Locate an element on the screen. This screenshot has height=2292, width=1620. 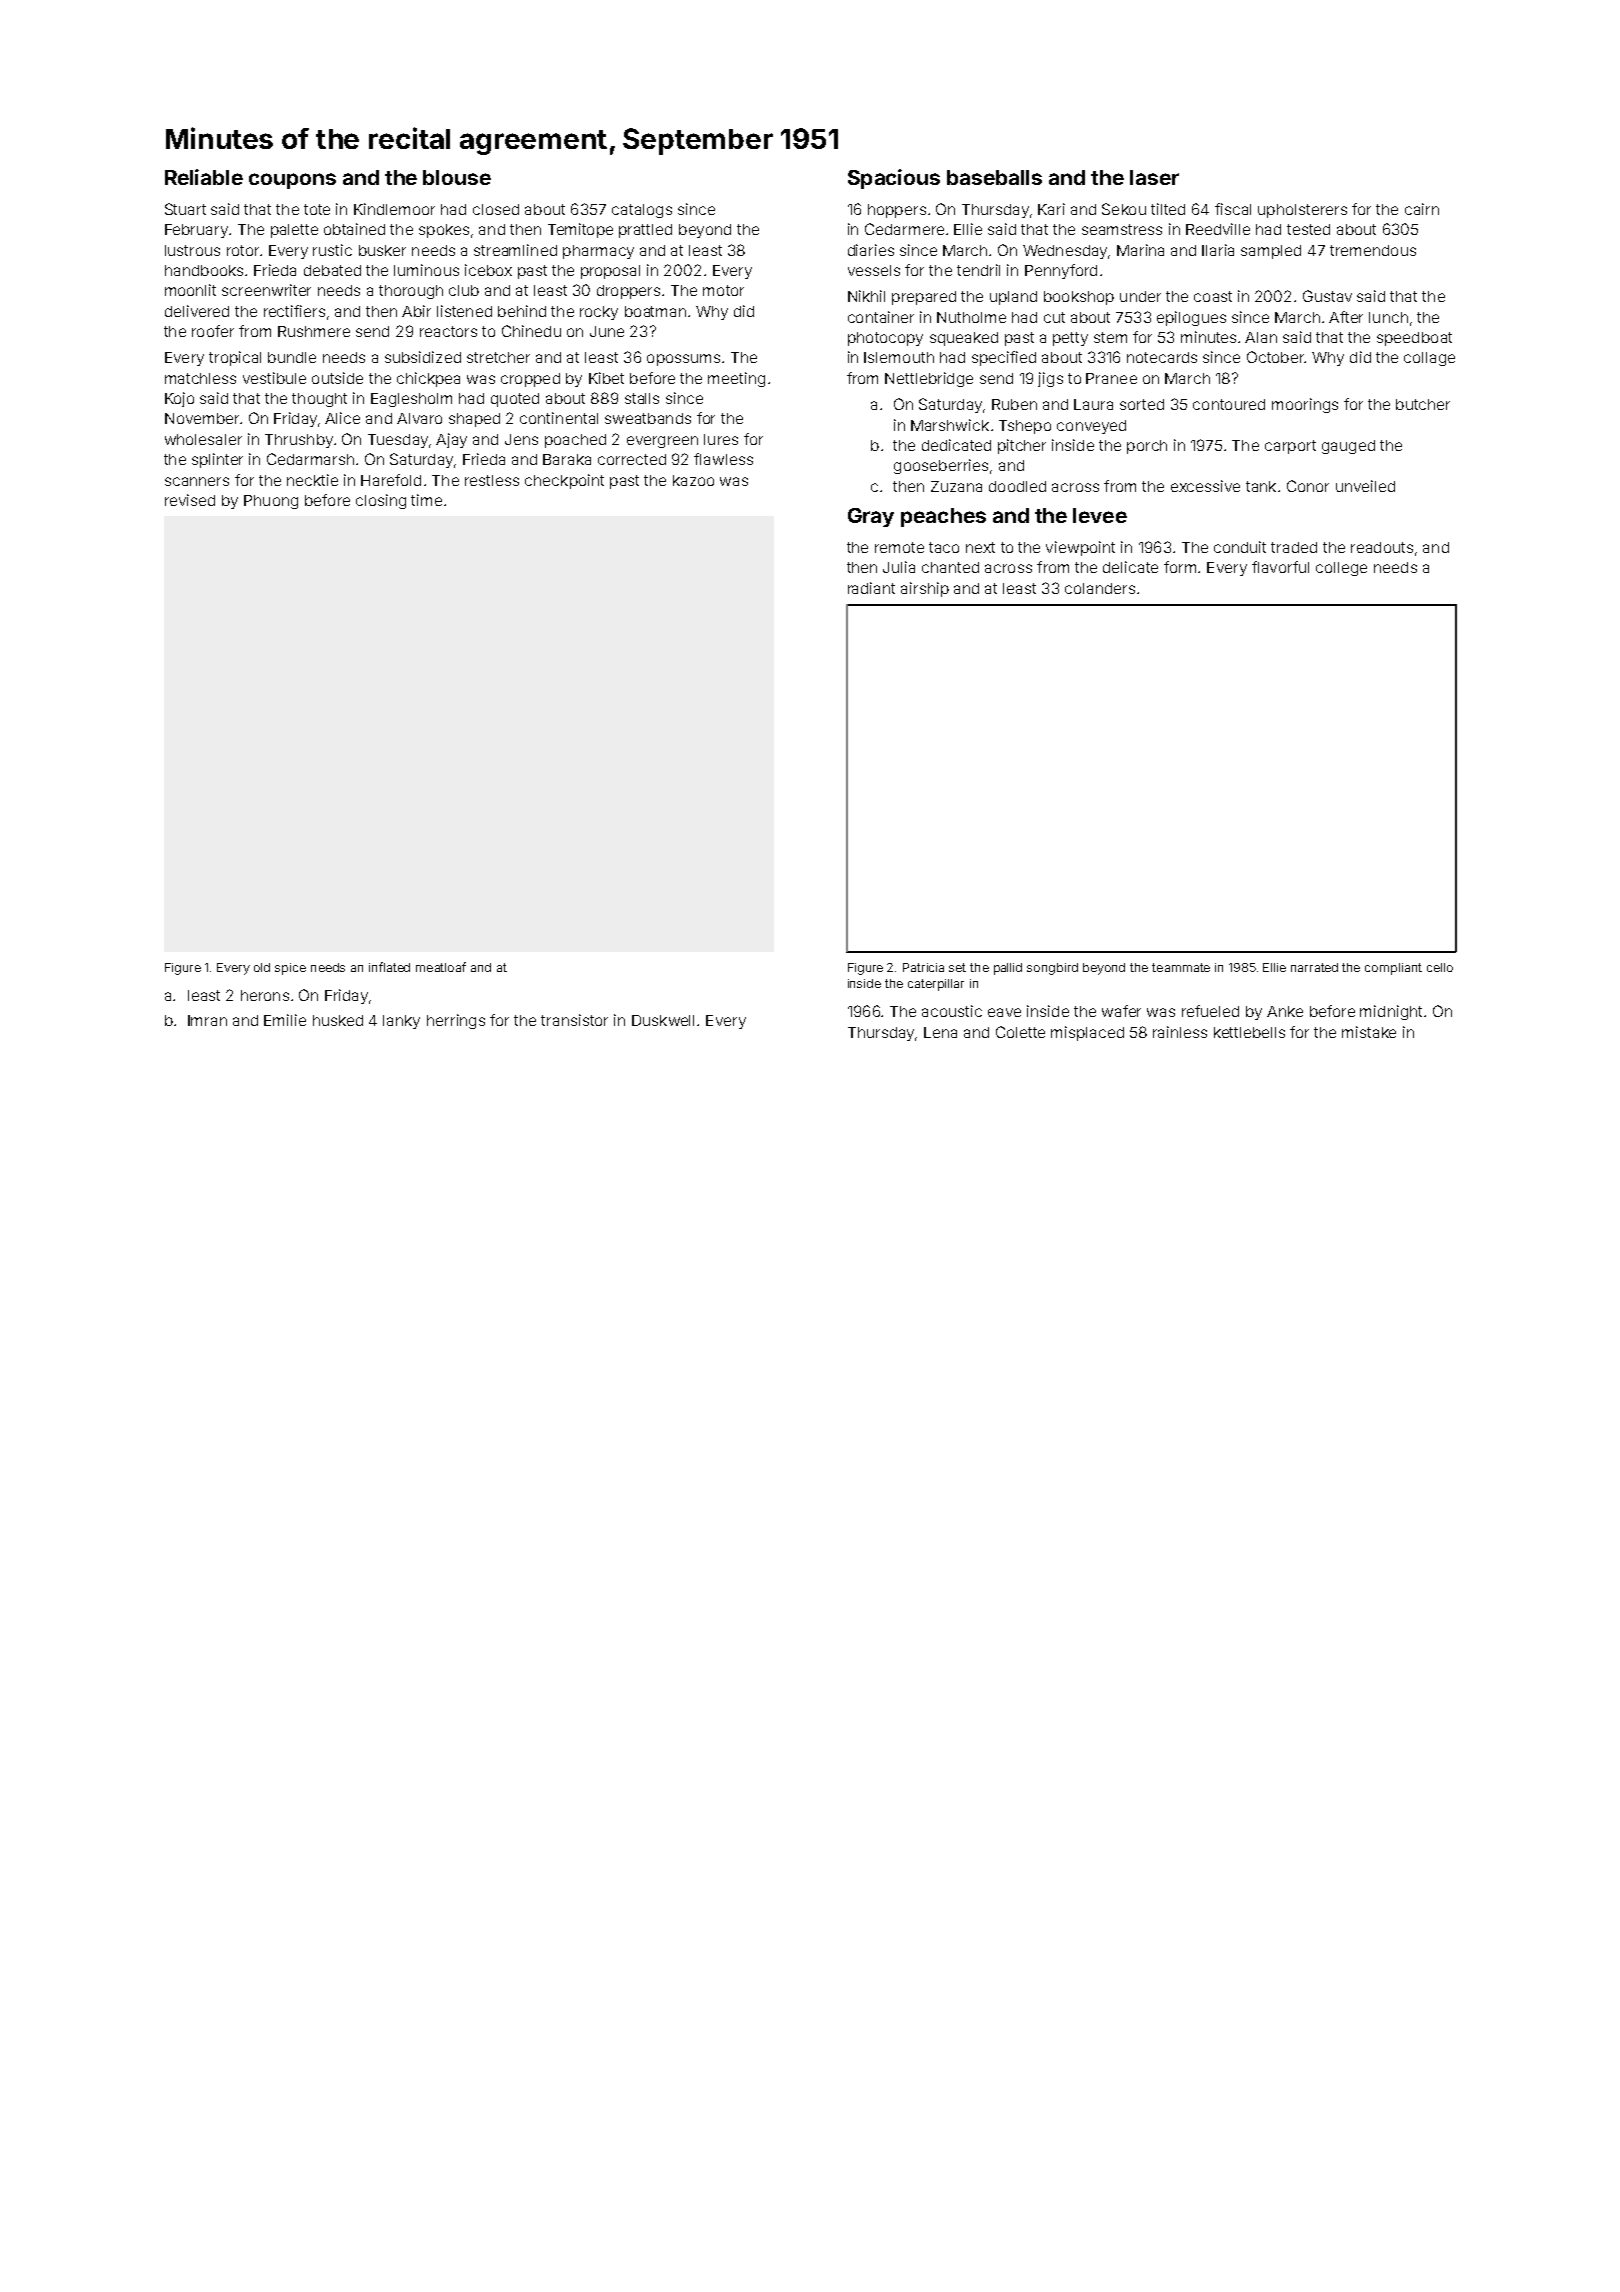
cut is located at coordinates (1054, 317).
